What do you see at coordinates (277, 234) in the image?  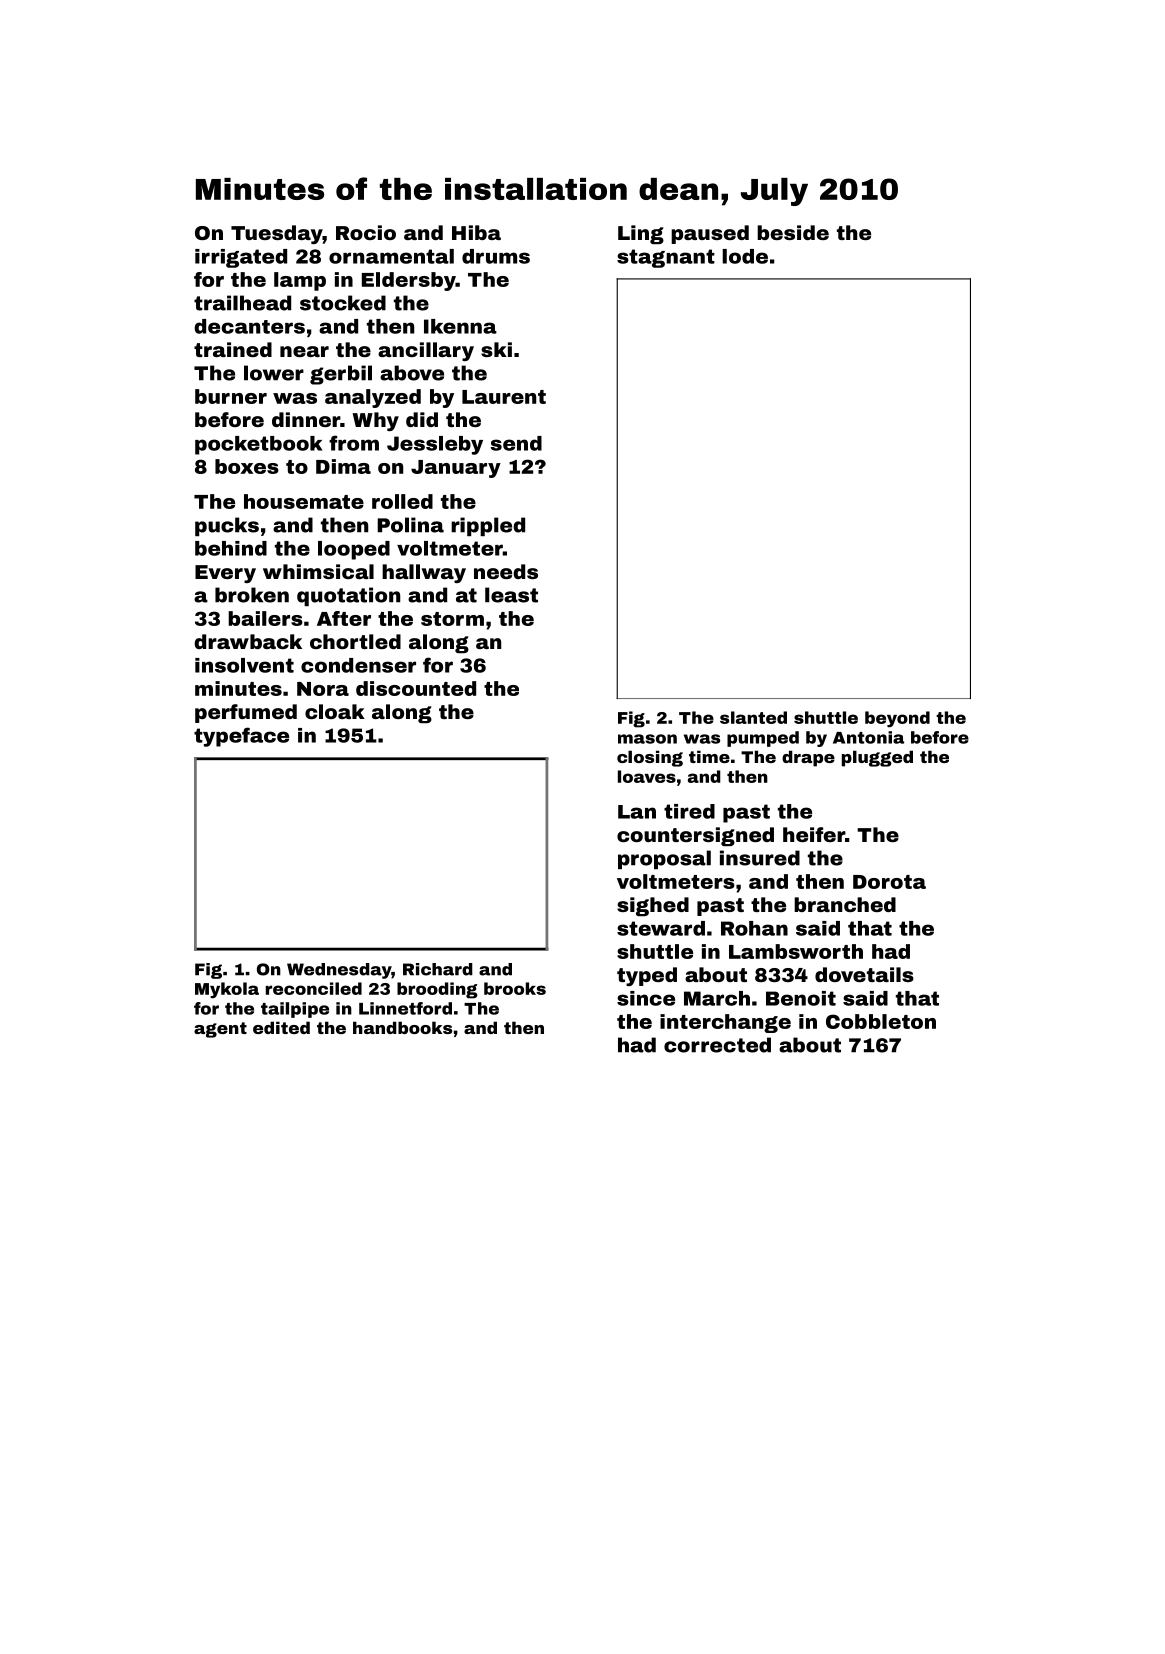 I see `Tuesday` at bounding box center [277, 234].
